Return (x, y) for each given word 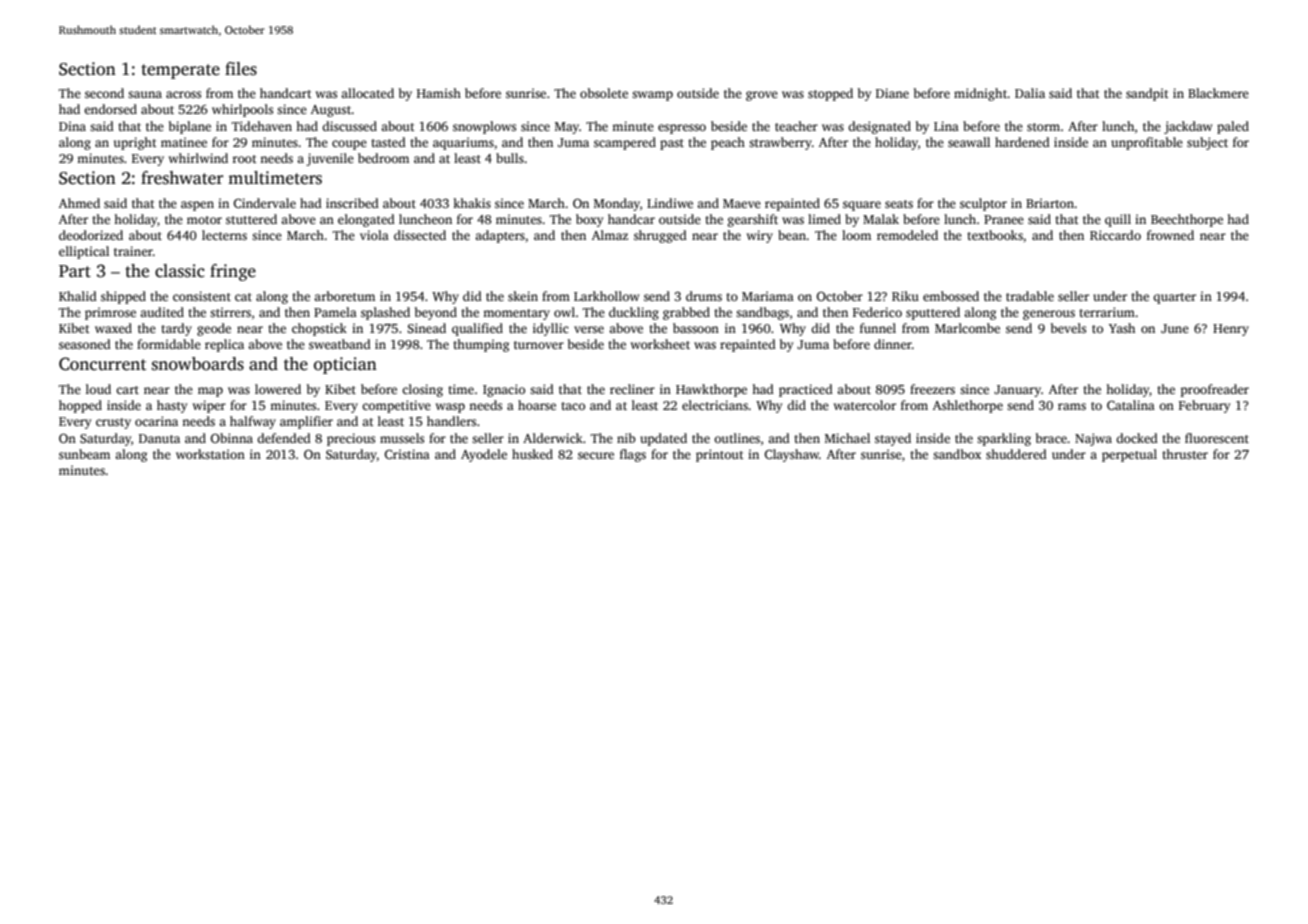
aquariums (463, 143)
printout (720, 455)
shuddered (1016, 454)
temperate (180, 71)
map (210, 392)
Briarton (1050, 203)
